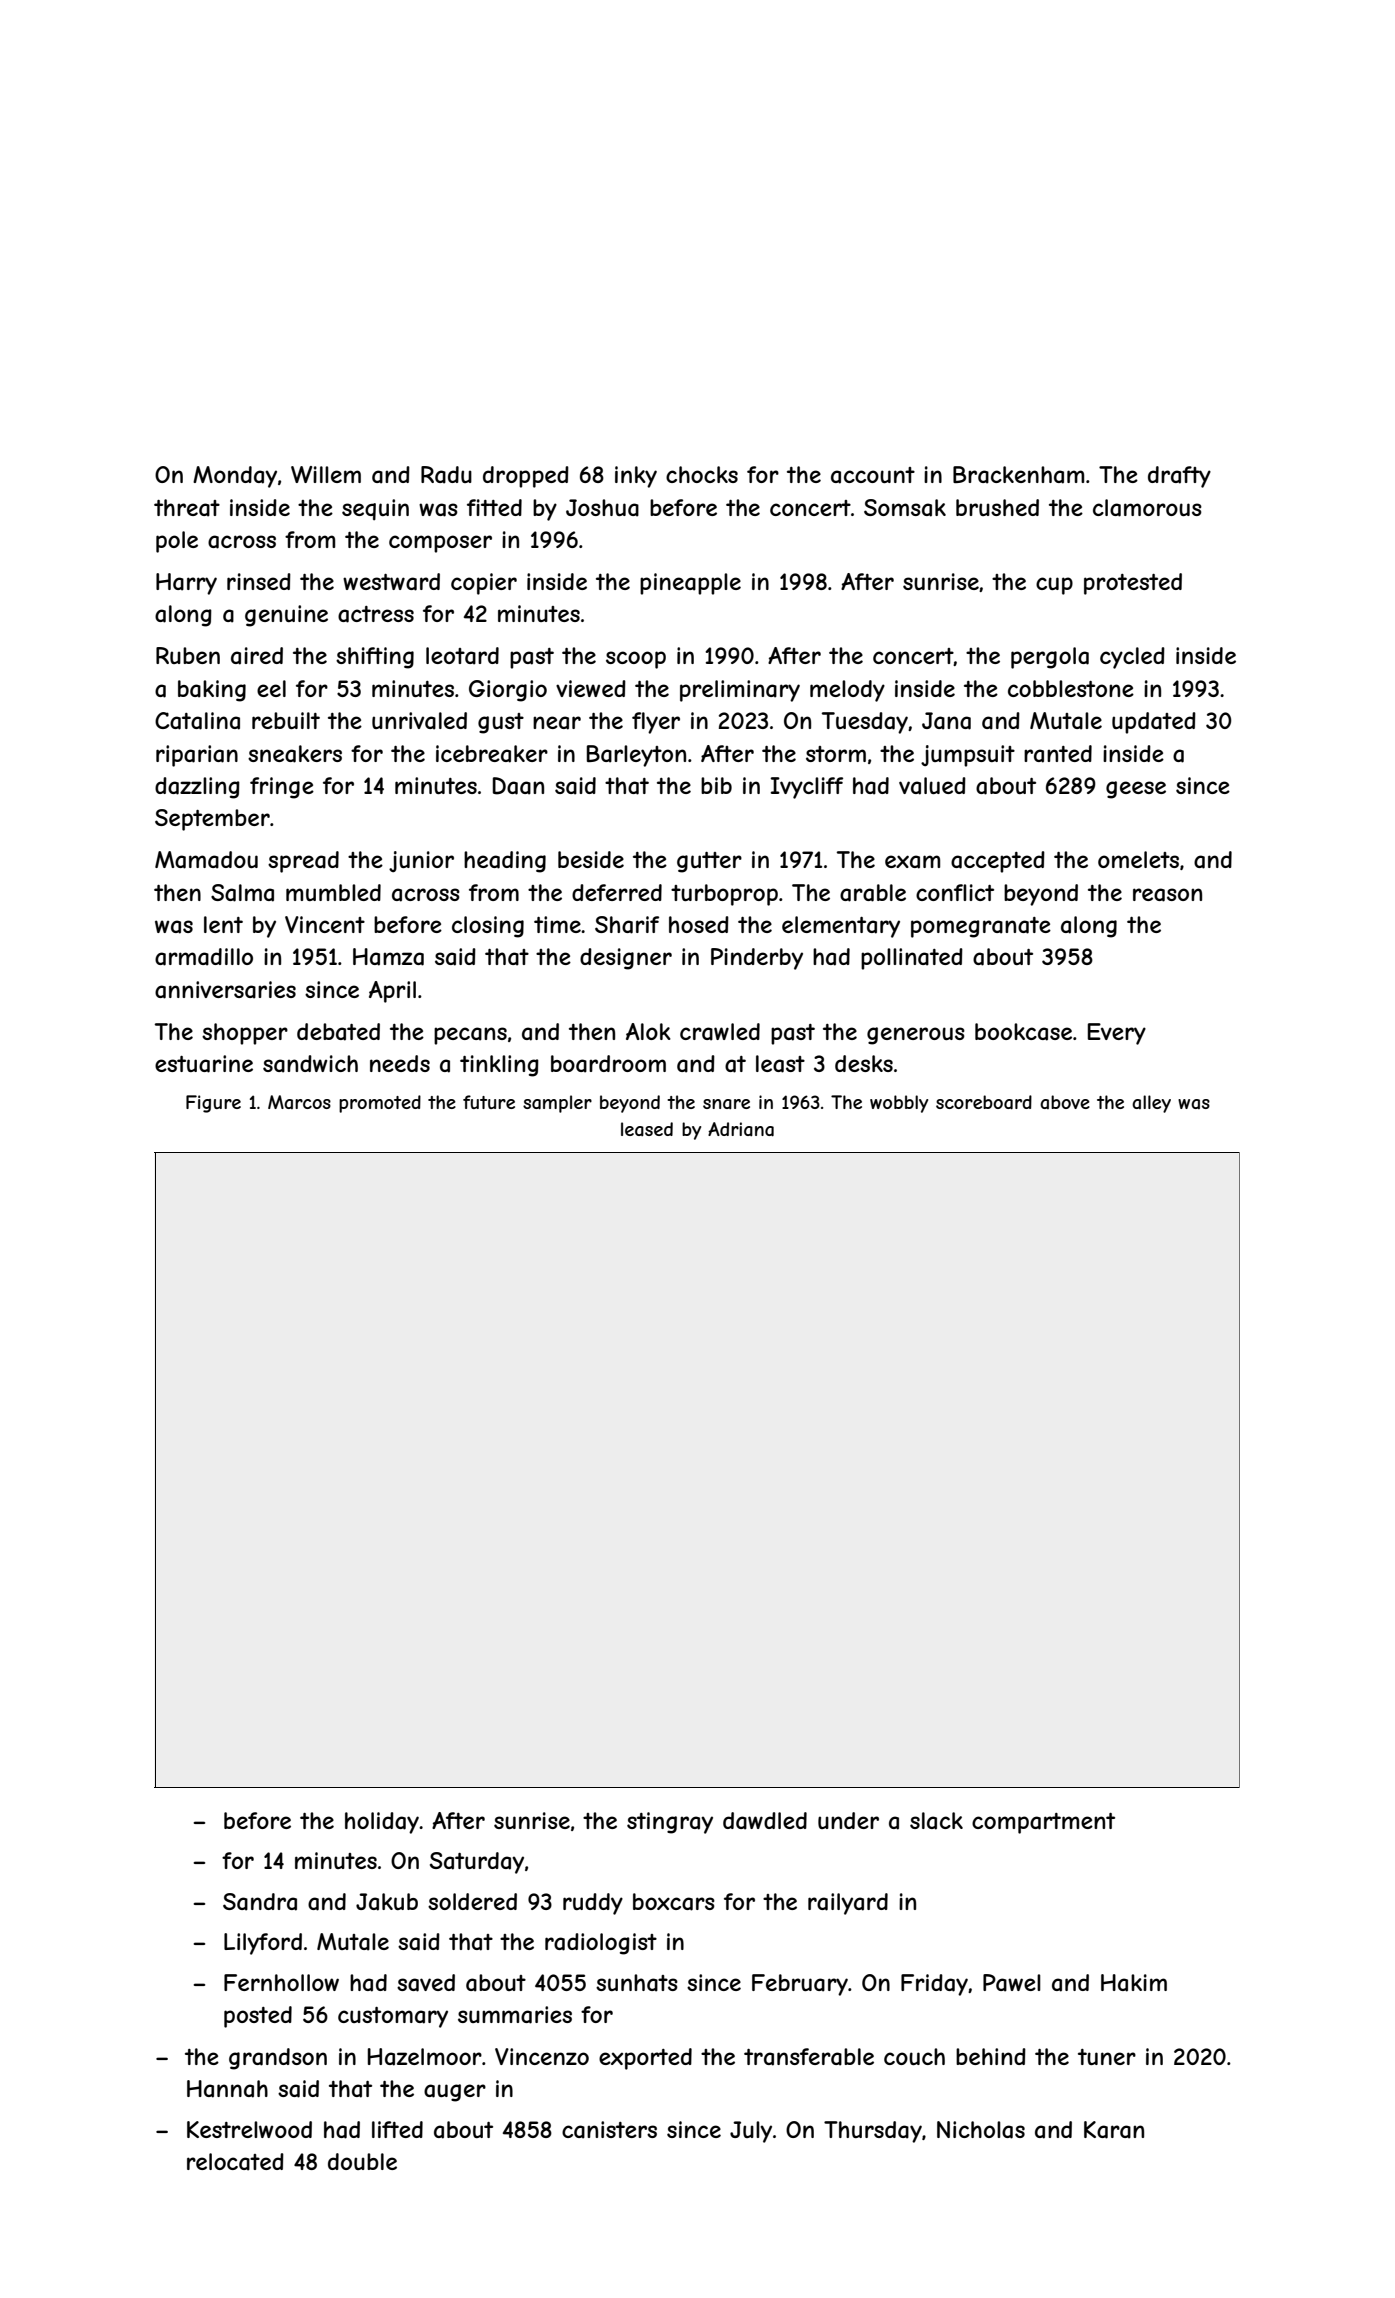 This screenshot has height=2298, width=1395. Describe the element at coordinates (998, 862) in the screenshot. I see `accepted` at that location.
